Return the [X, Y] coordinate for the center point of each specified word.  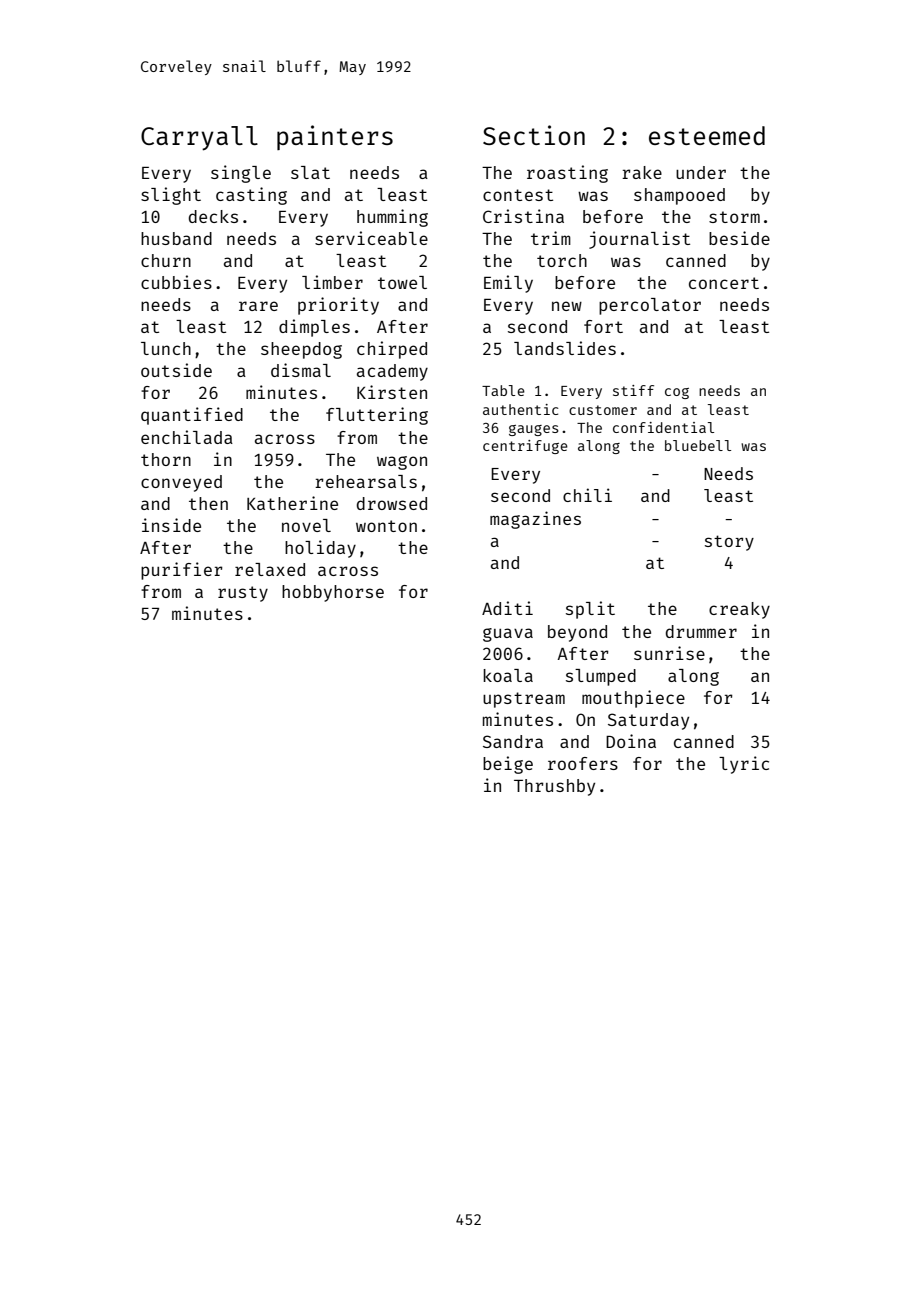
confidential [663, 427]
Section [534, 135]
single [241, 174]
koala [508, 675]
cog [677, 393]
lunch [166, 348]
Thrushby [554, 787]
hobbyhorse [333, 593]
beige [508, 765]
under [701, 172]
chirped [392, 350]
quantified [192, 416]
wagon [402, 463]
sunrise [669, 653]
